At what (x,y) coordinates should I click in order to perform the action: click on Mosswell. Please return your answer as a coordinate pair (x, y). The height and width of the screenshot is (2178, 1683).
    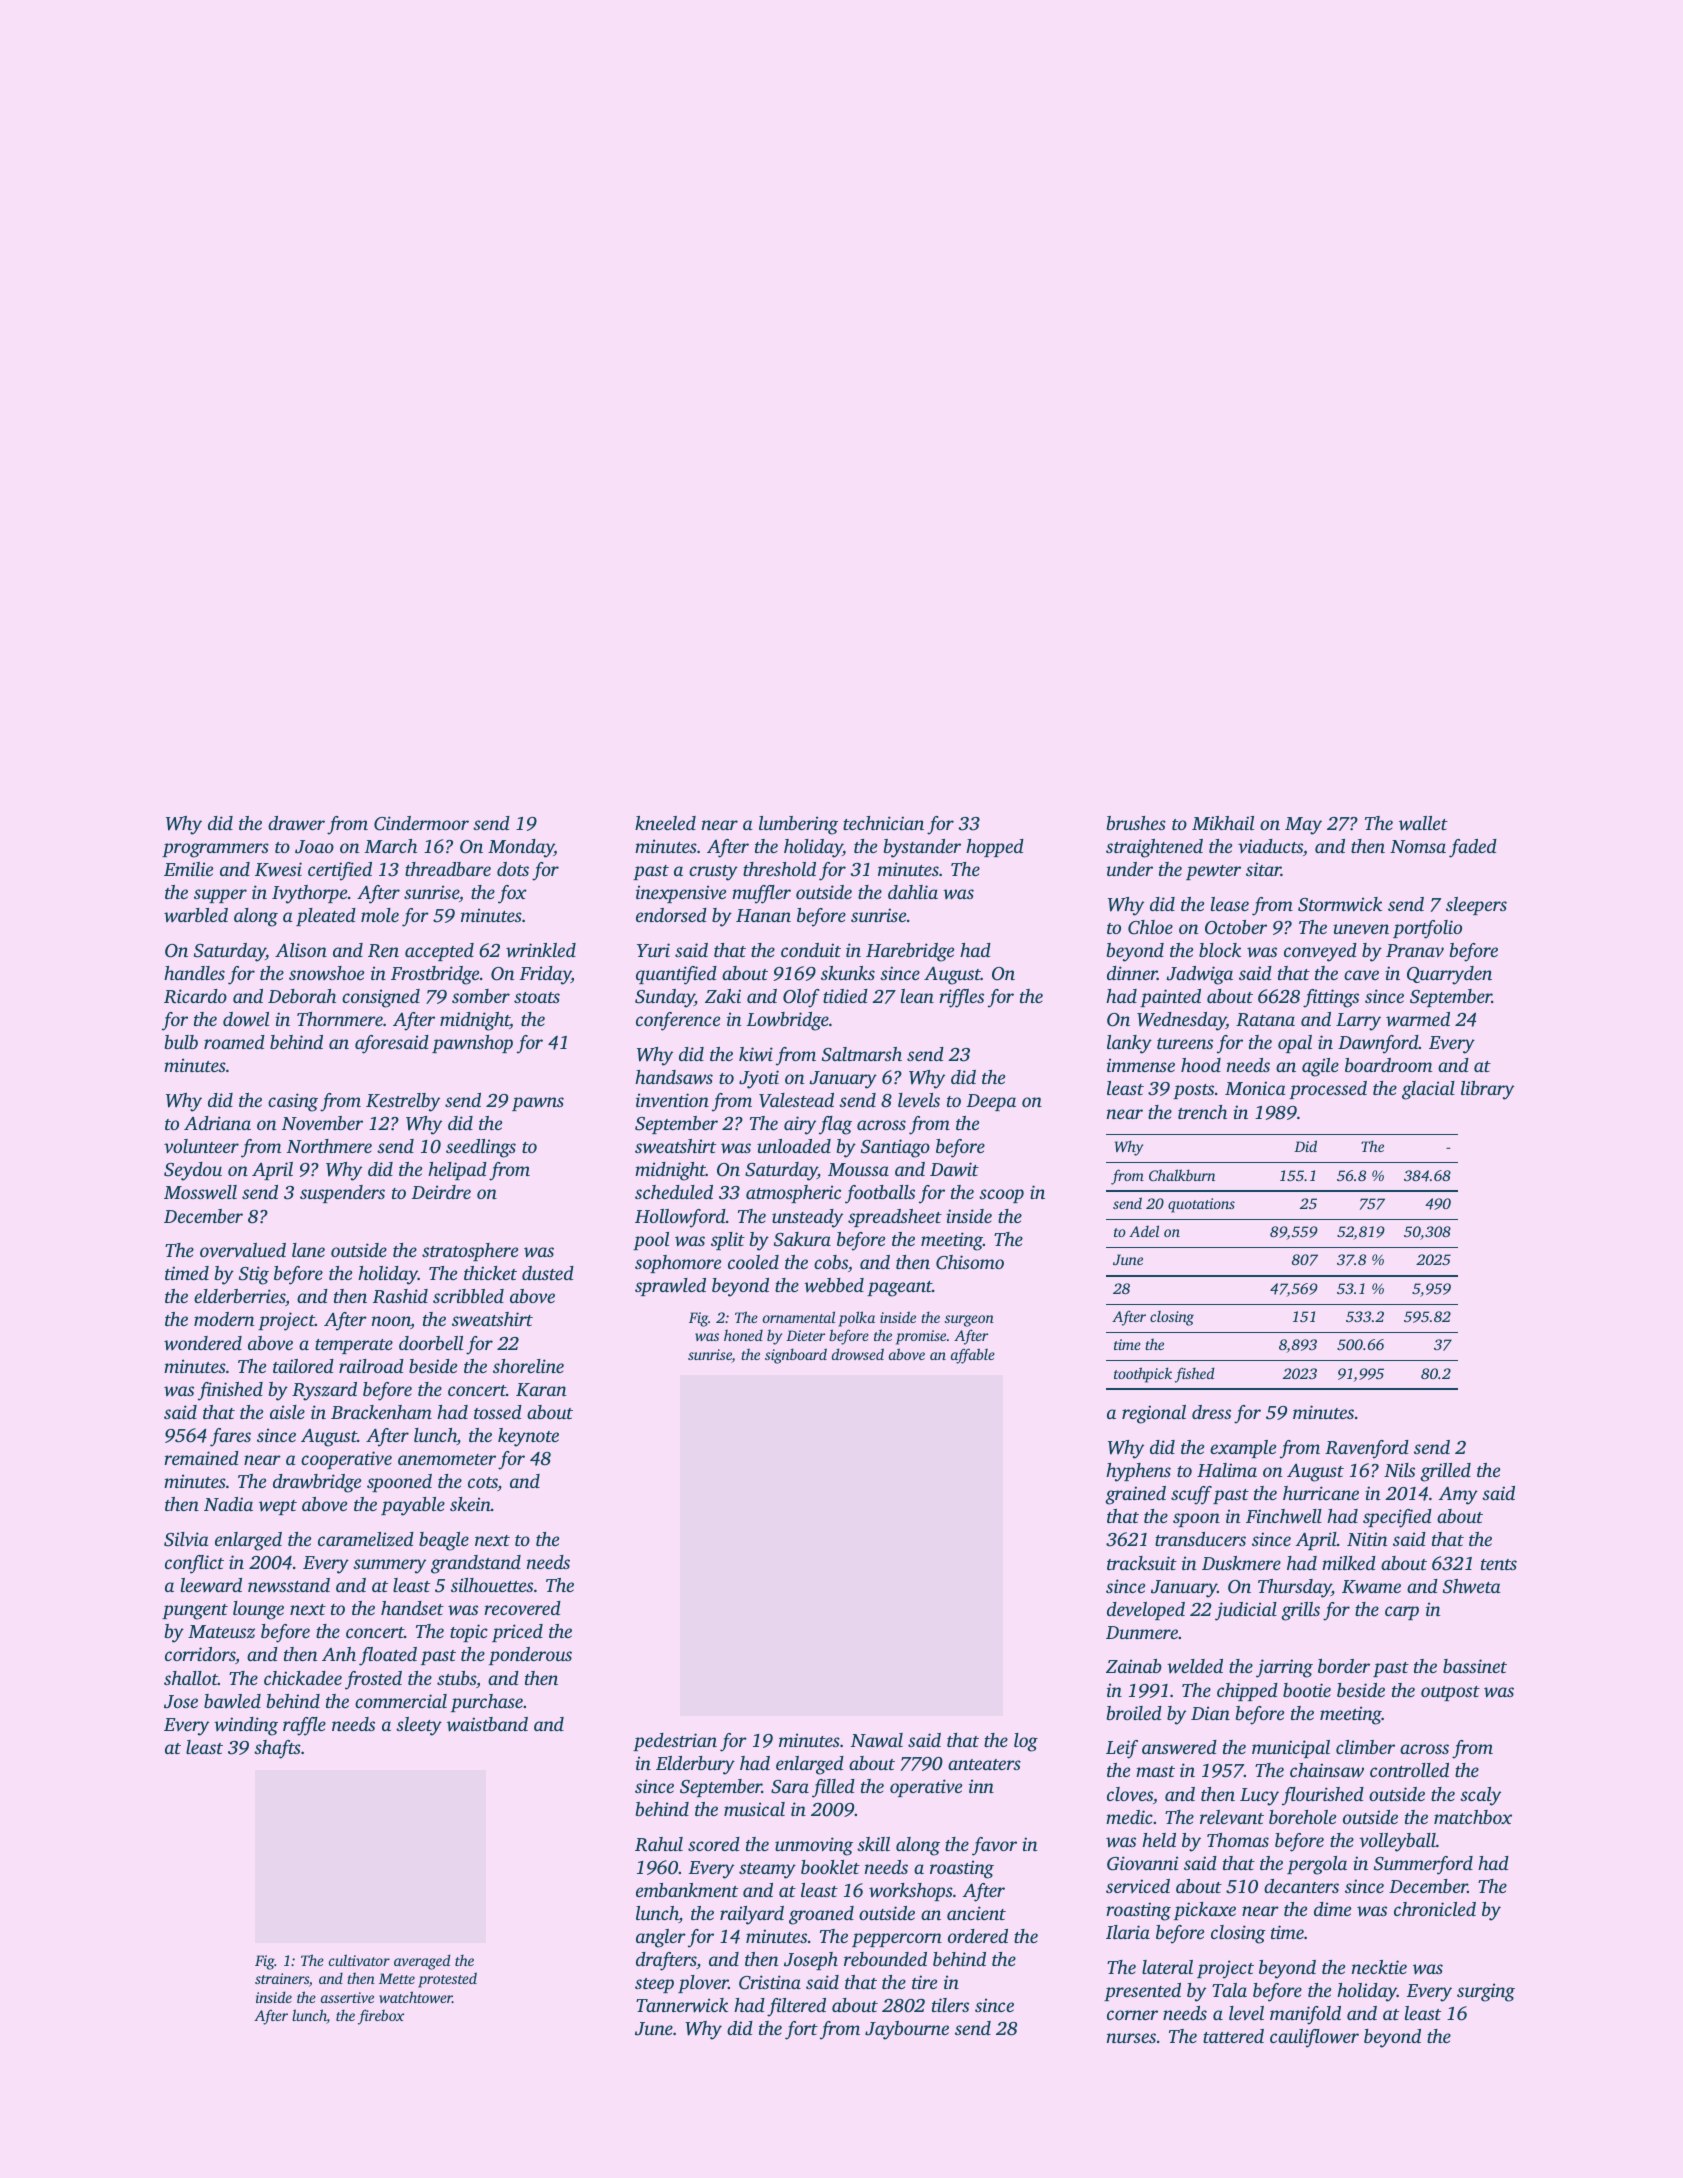
    Looking at the image, I should click on (200, 1192).
